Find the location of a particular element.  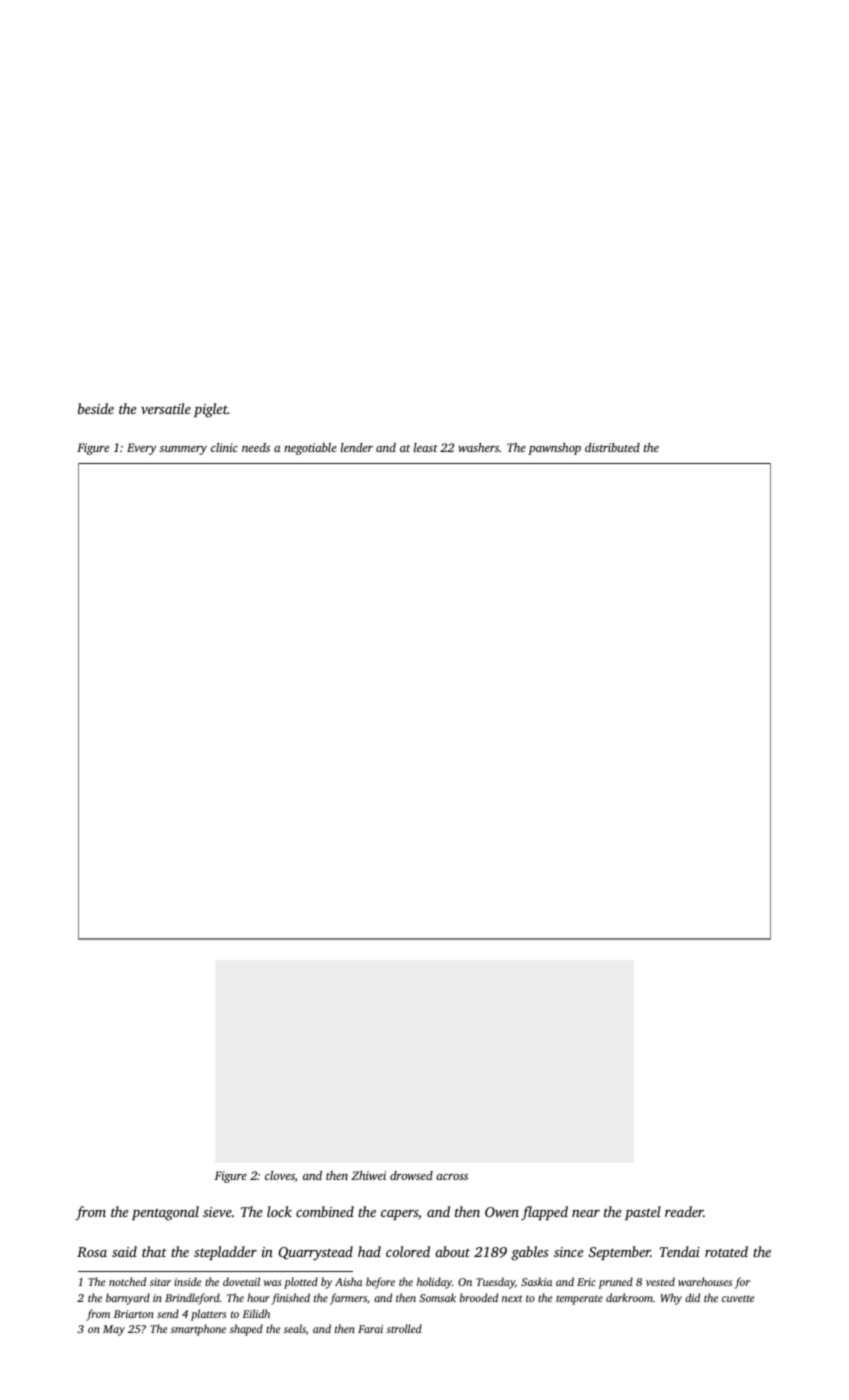

cloves is located at coordinates (280, 1175).
